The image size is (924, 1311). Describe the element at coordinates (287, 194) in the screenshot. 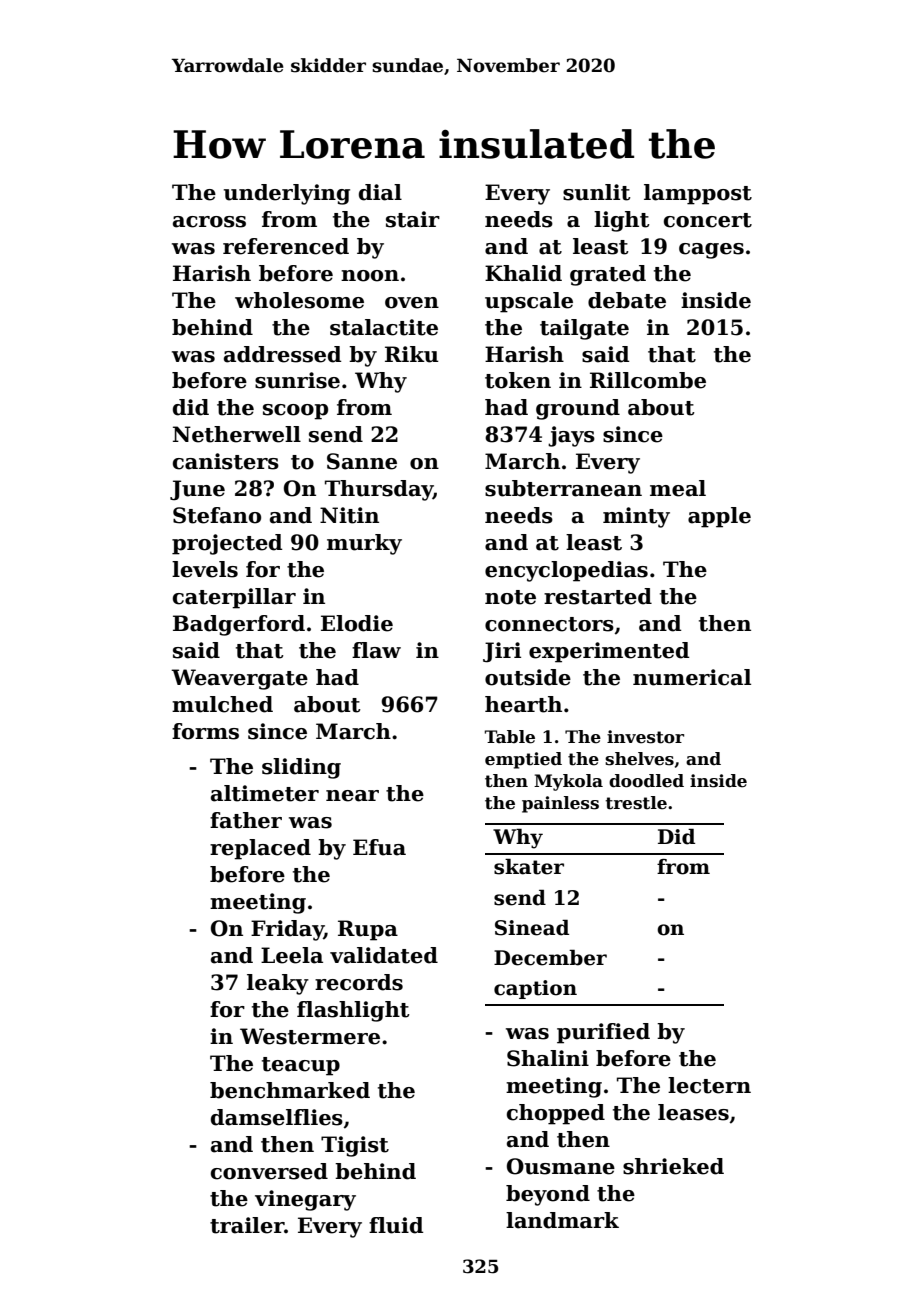

I see `underlying` at that location.
